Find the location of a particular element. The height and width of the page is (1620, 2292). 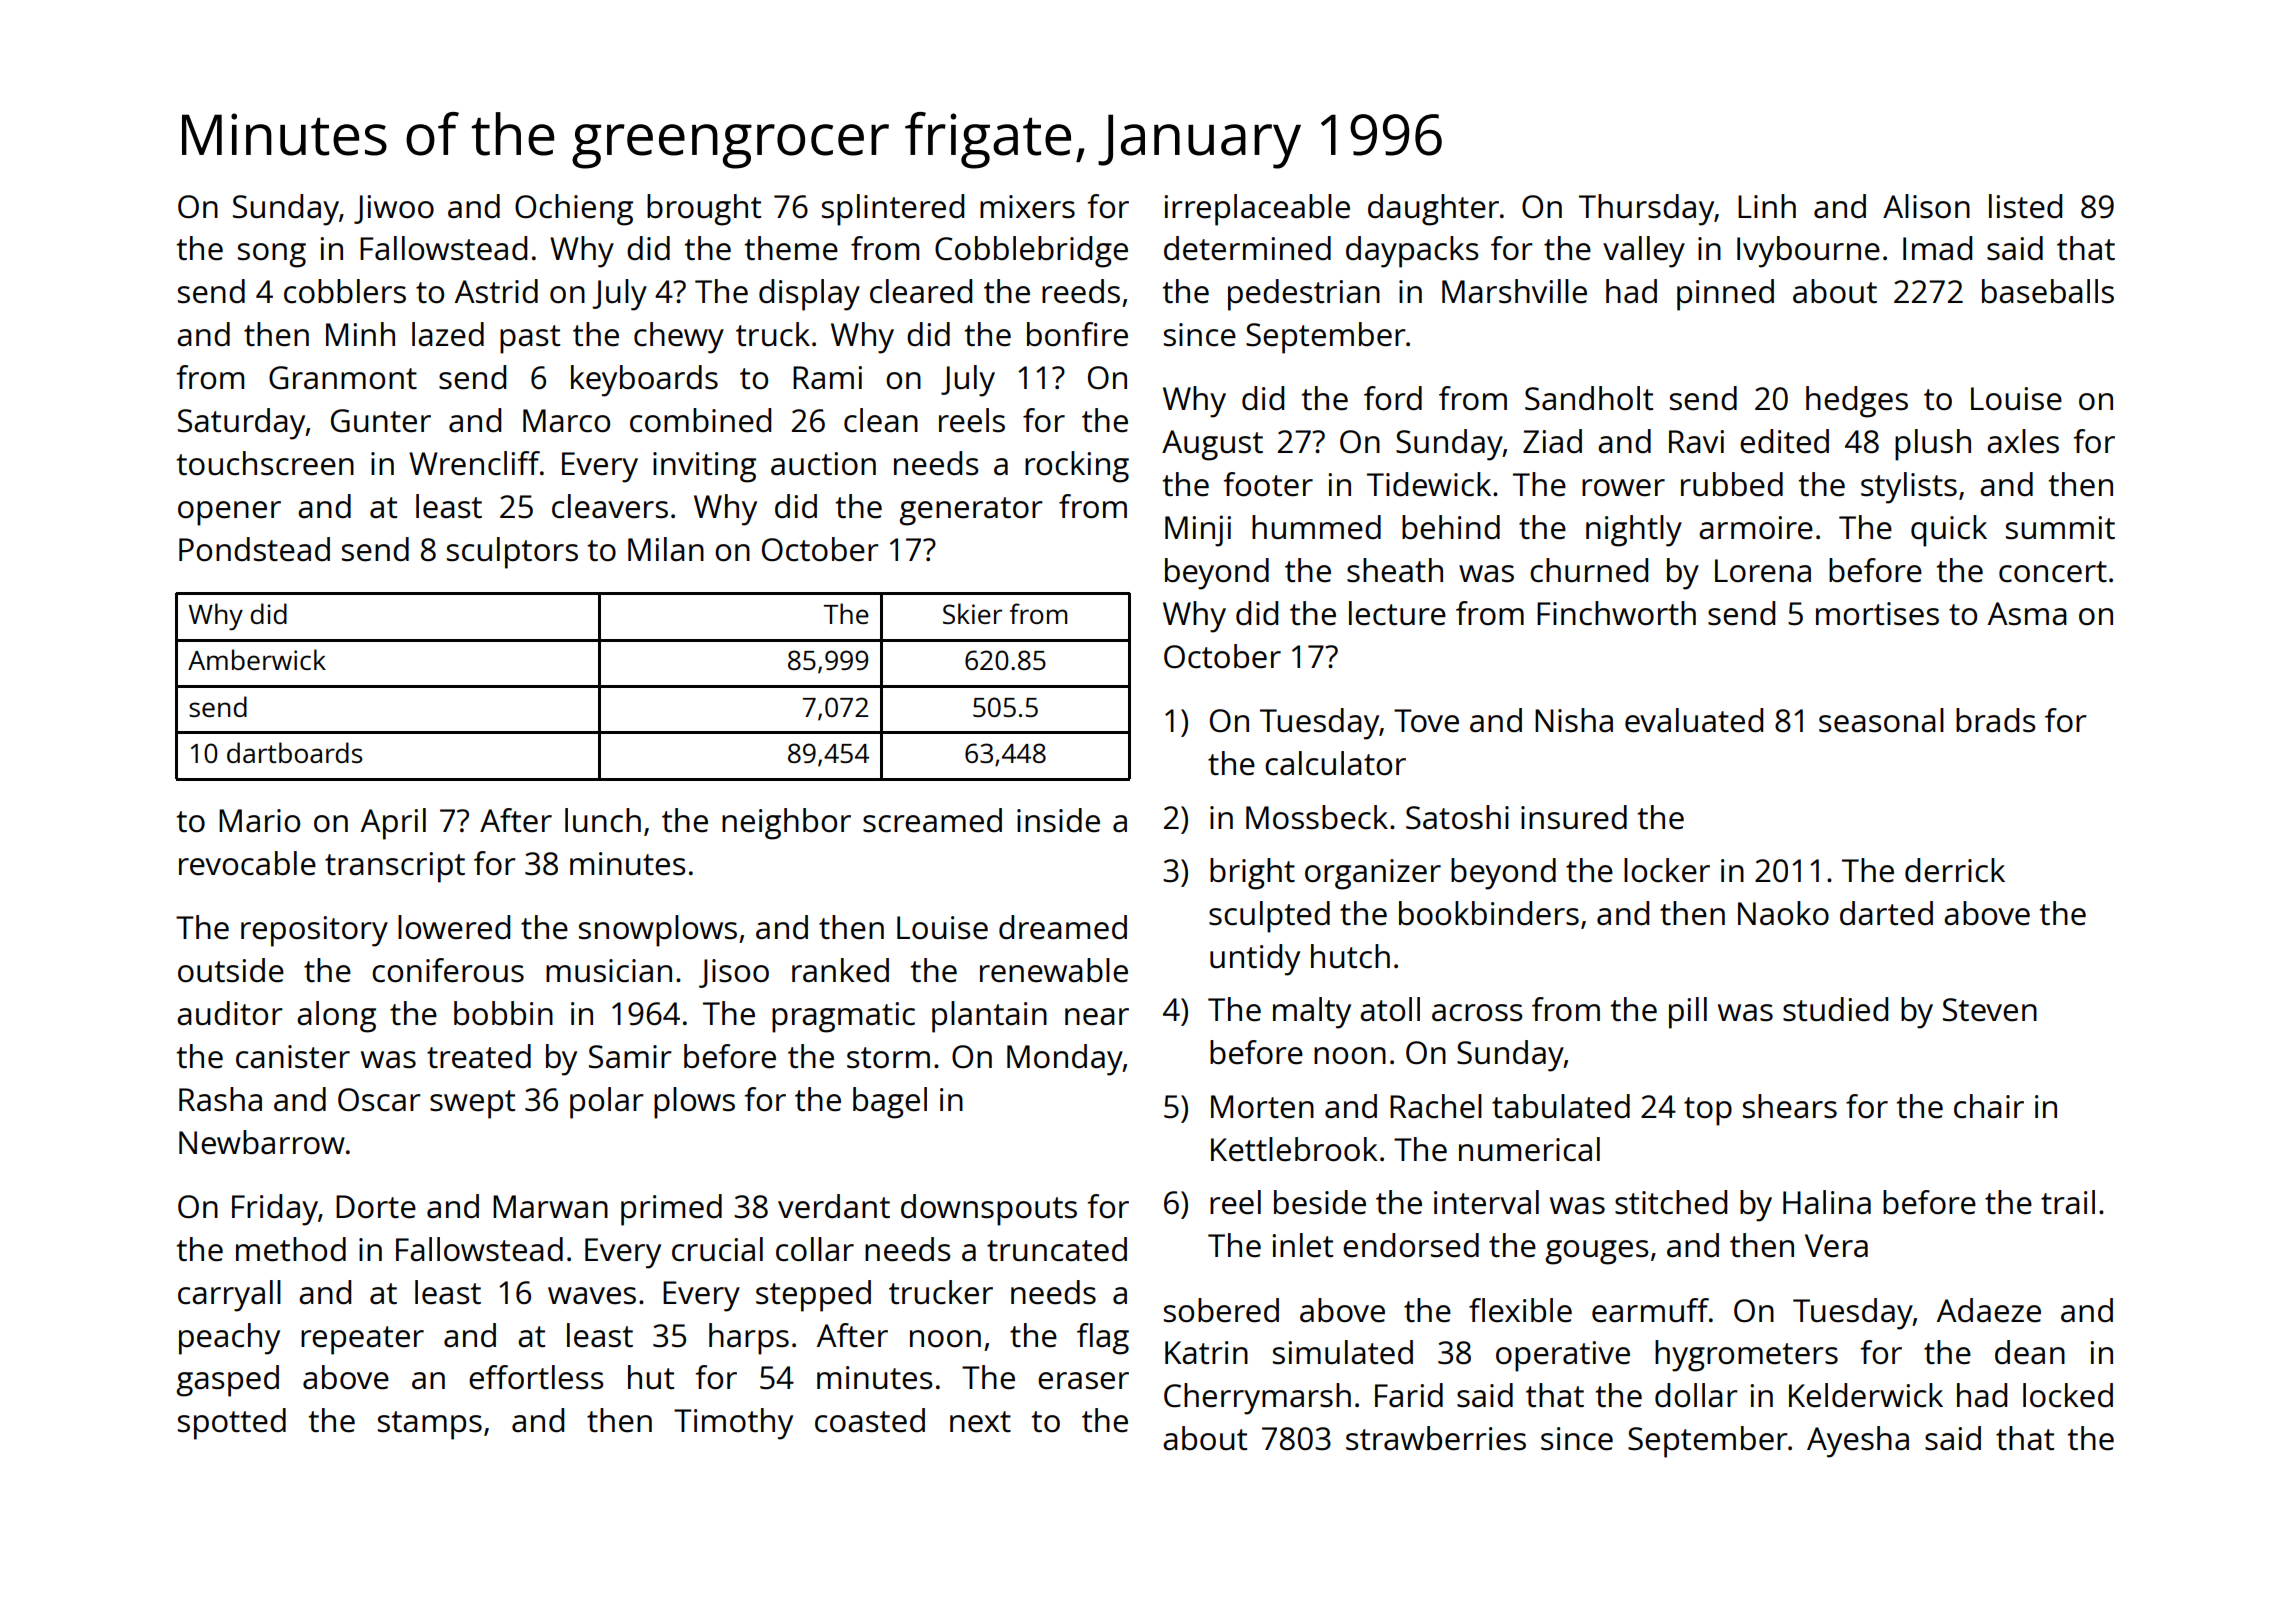

derrick is located at coordinates (1955, 870).
